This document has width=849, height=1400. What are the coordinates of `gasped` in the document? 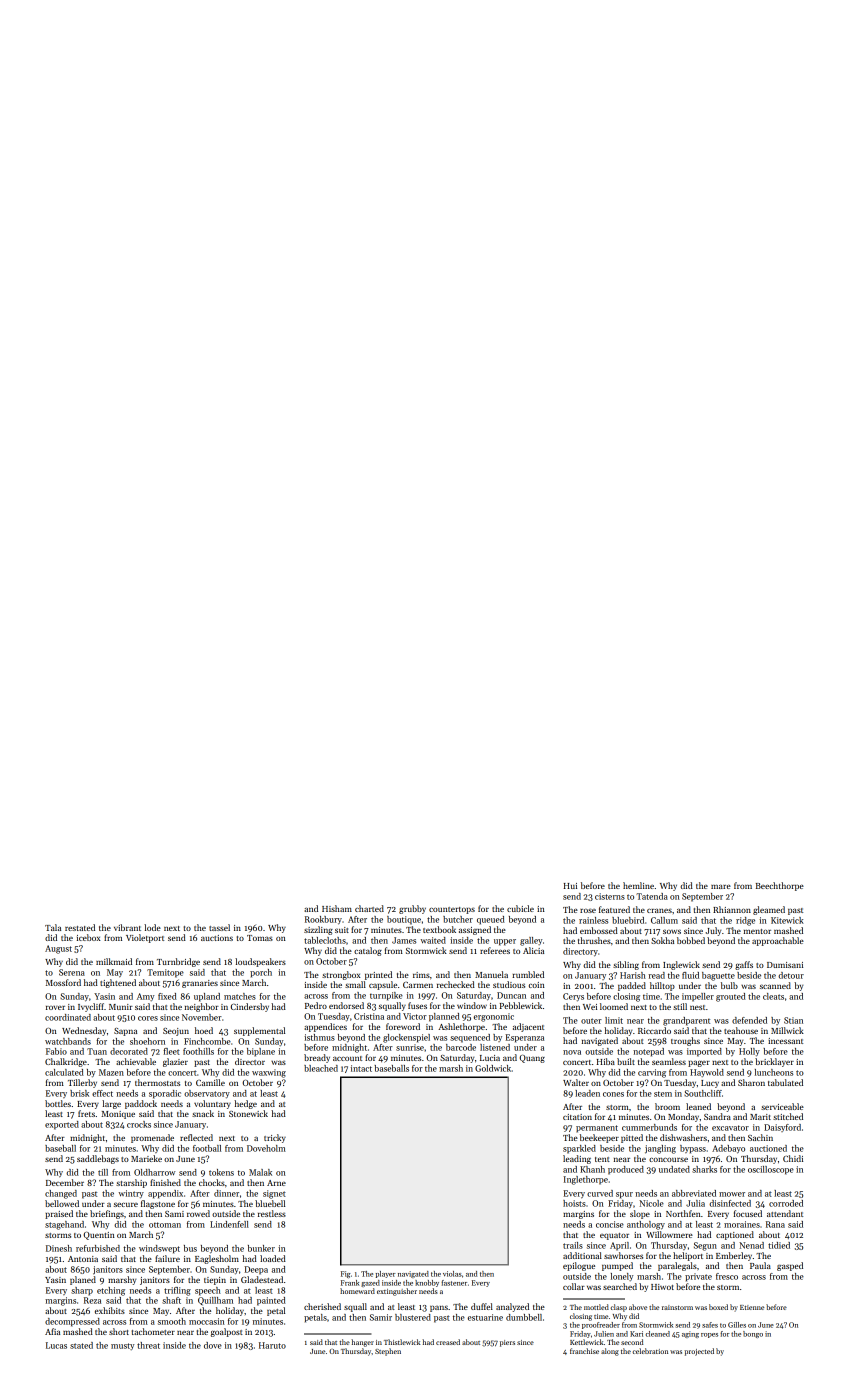 It's located at (790, 1266).
